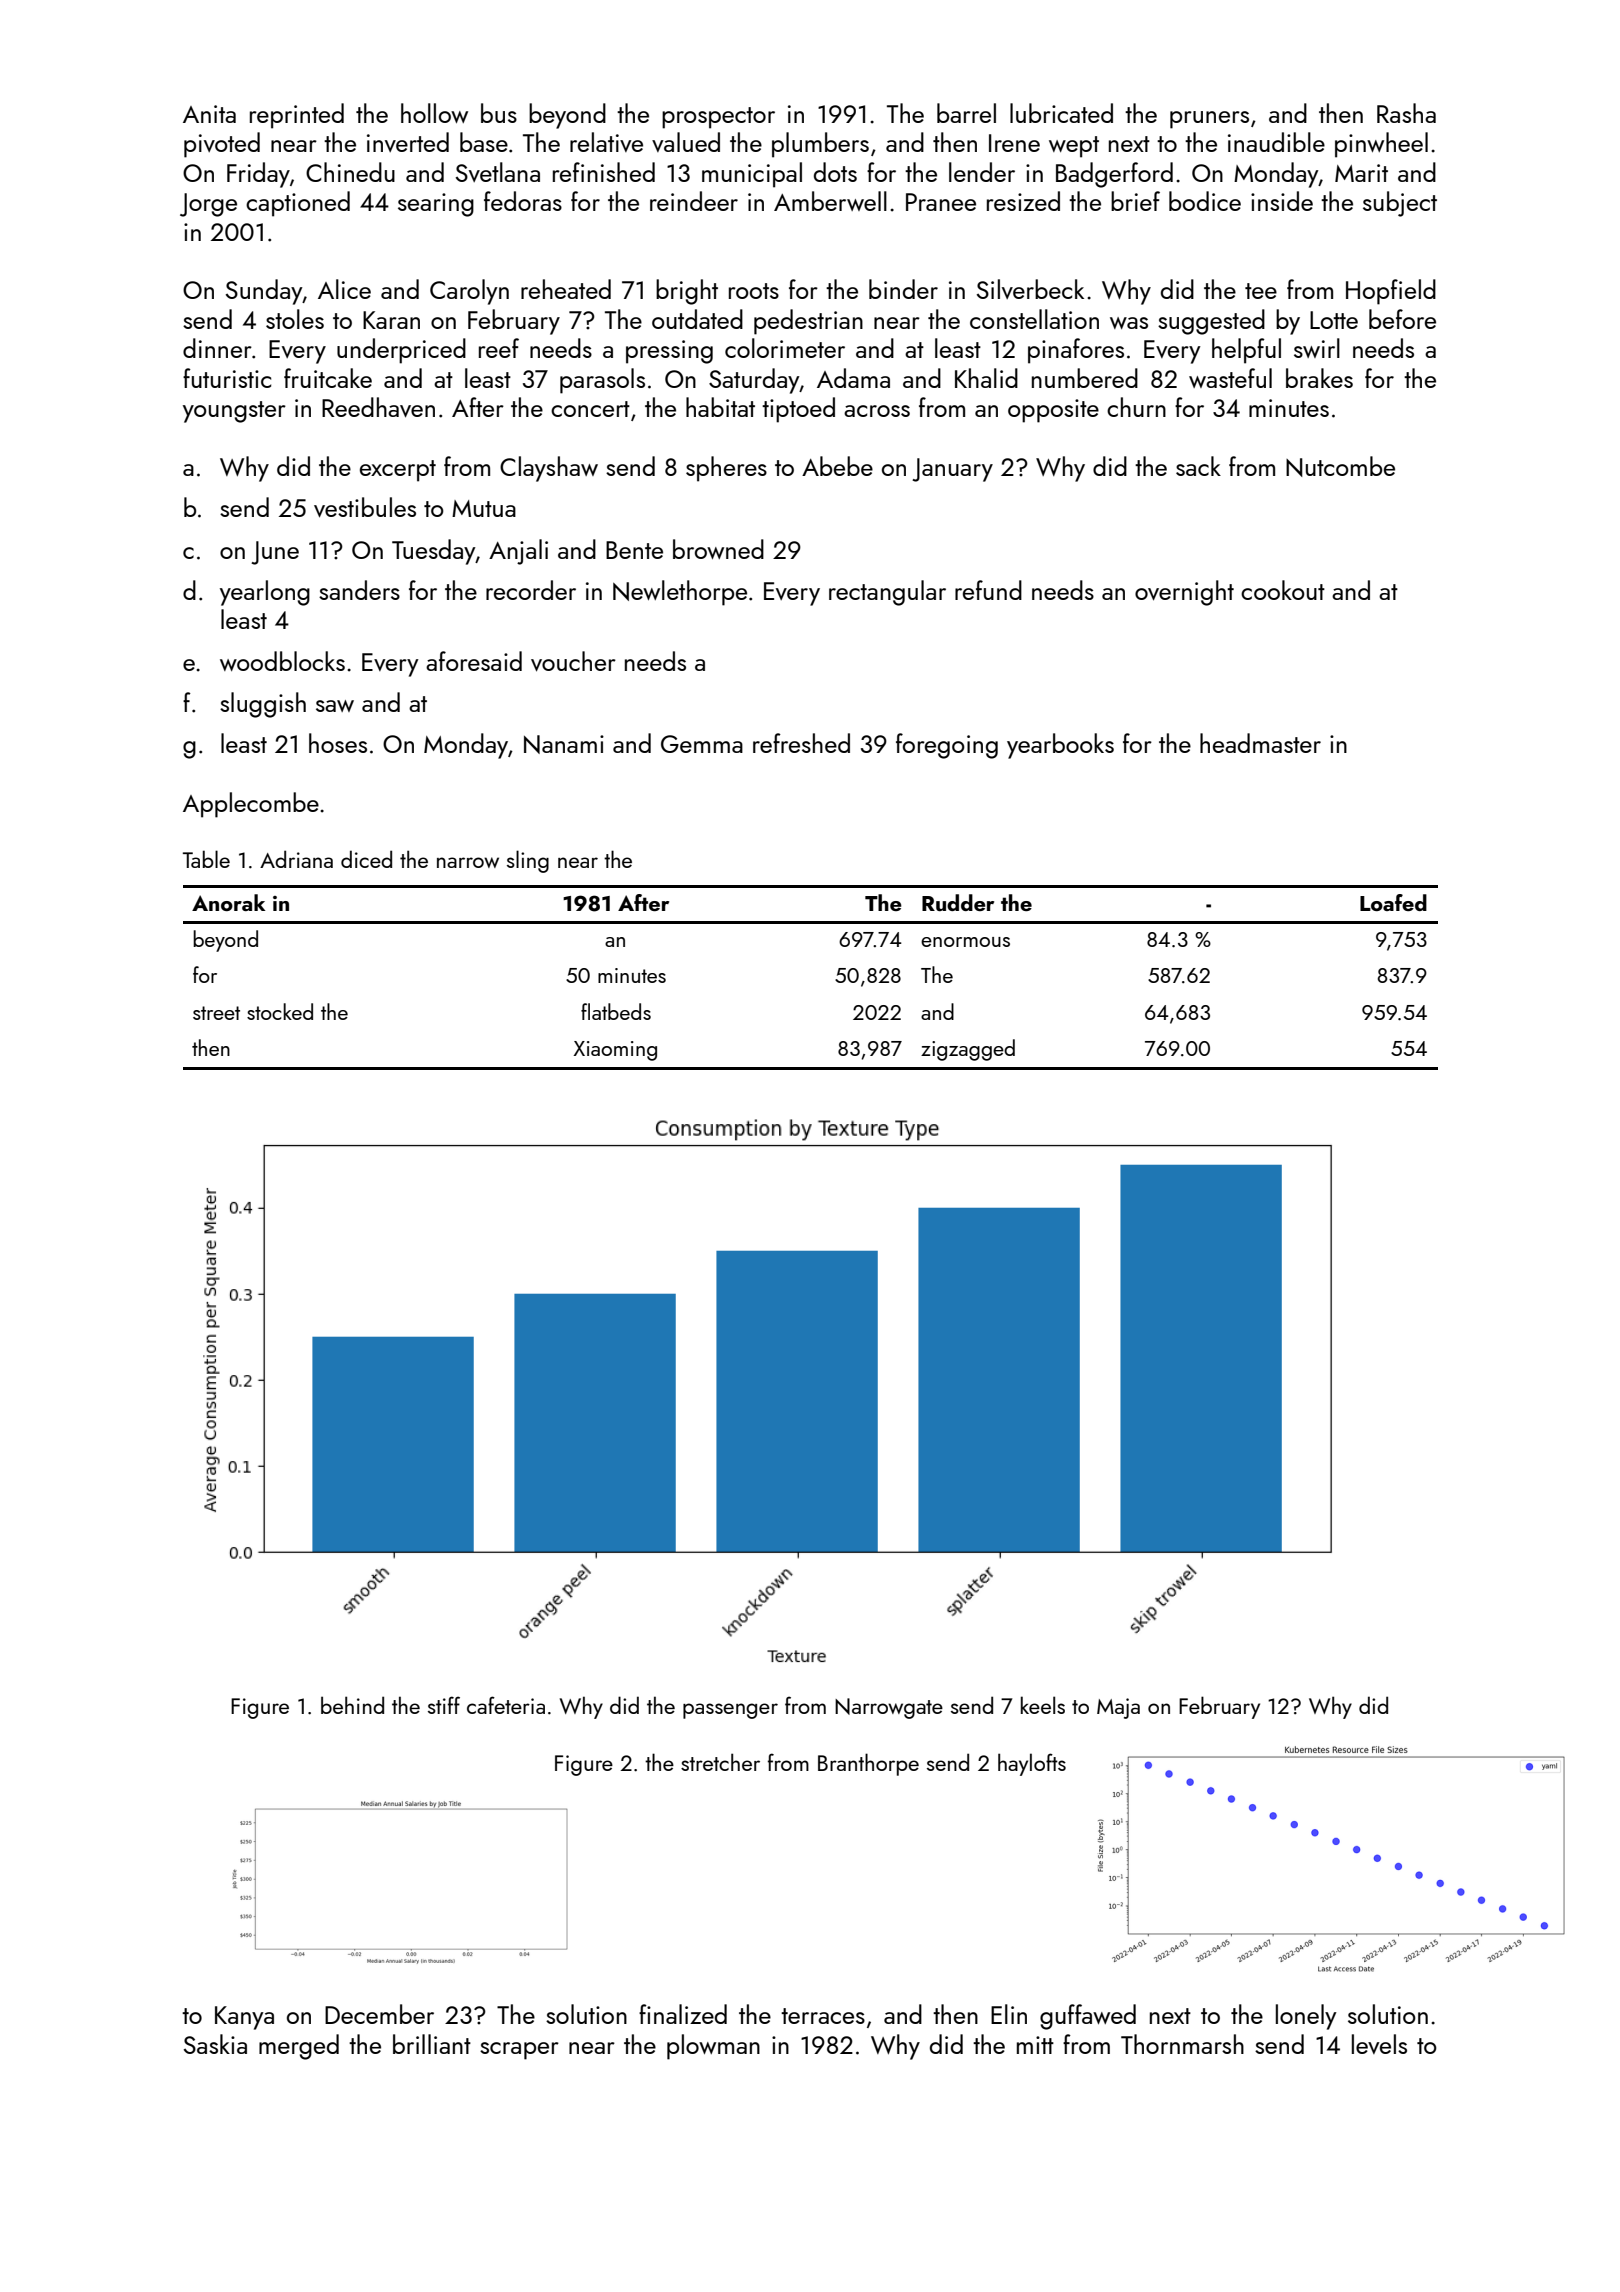 The height and width of the screenshot is (2292, 1620). What do you see at coordinates (616, 1011) in the screenshot?
I see `flatbeds` at bounding box center [616, 1011].
